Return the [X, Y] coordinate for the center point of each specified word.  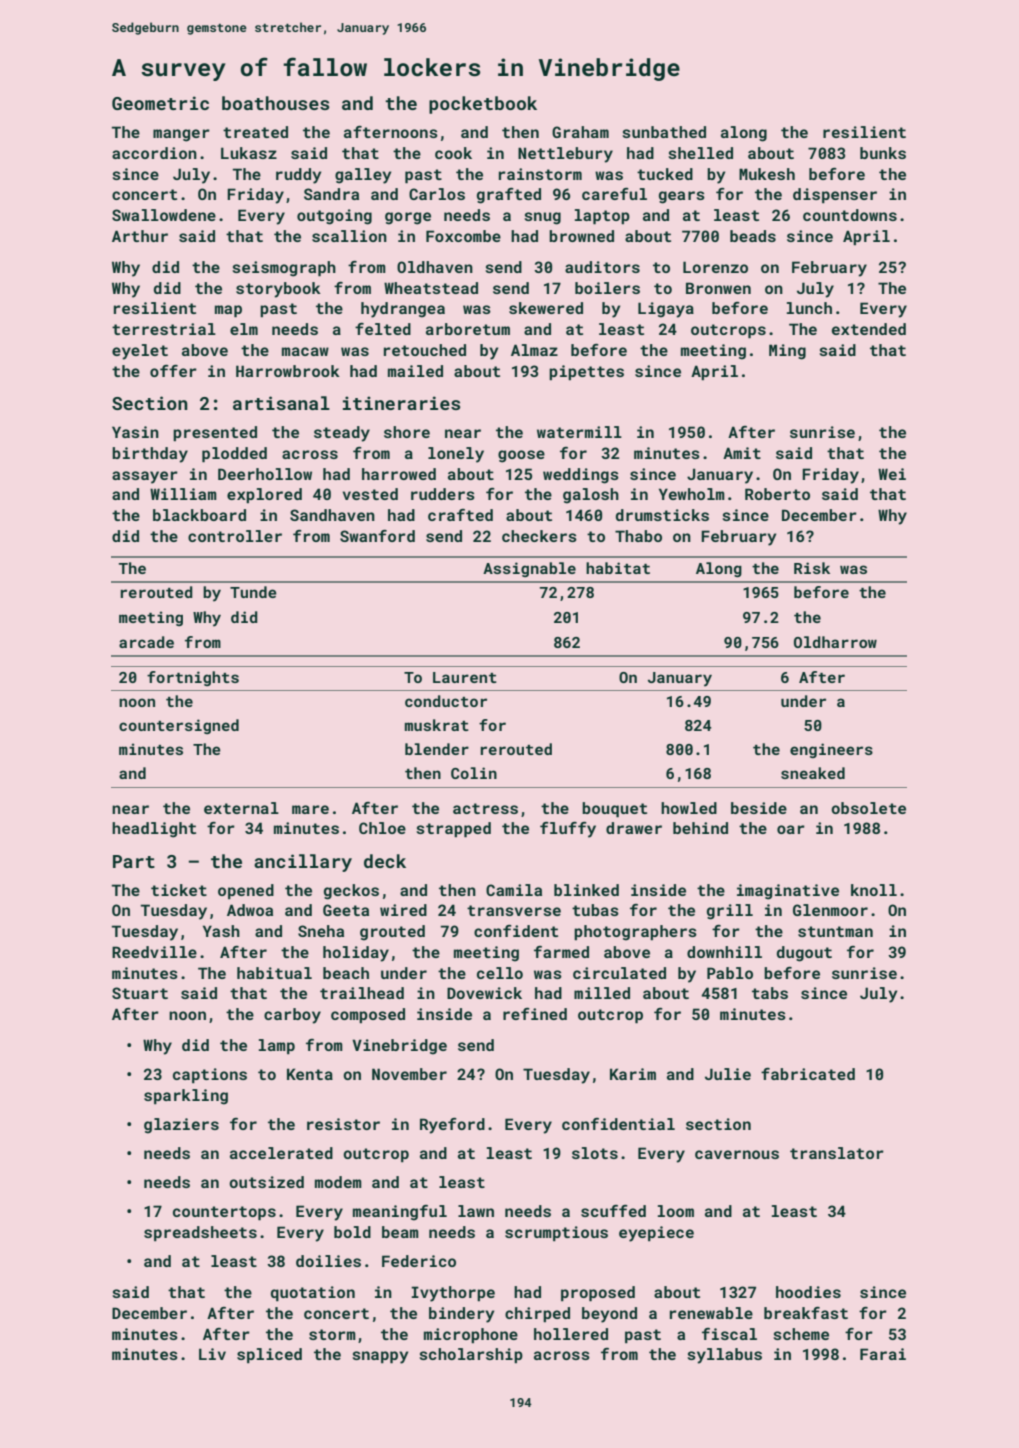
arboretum [468, 329]
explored [264, 495]
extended [869, 329]
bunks [883, 153]
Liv [212, 1354]
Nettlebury [565, 155]
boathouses [275, 103]
